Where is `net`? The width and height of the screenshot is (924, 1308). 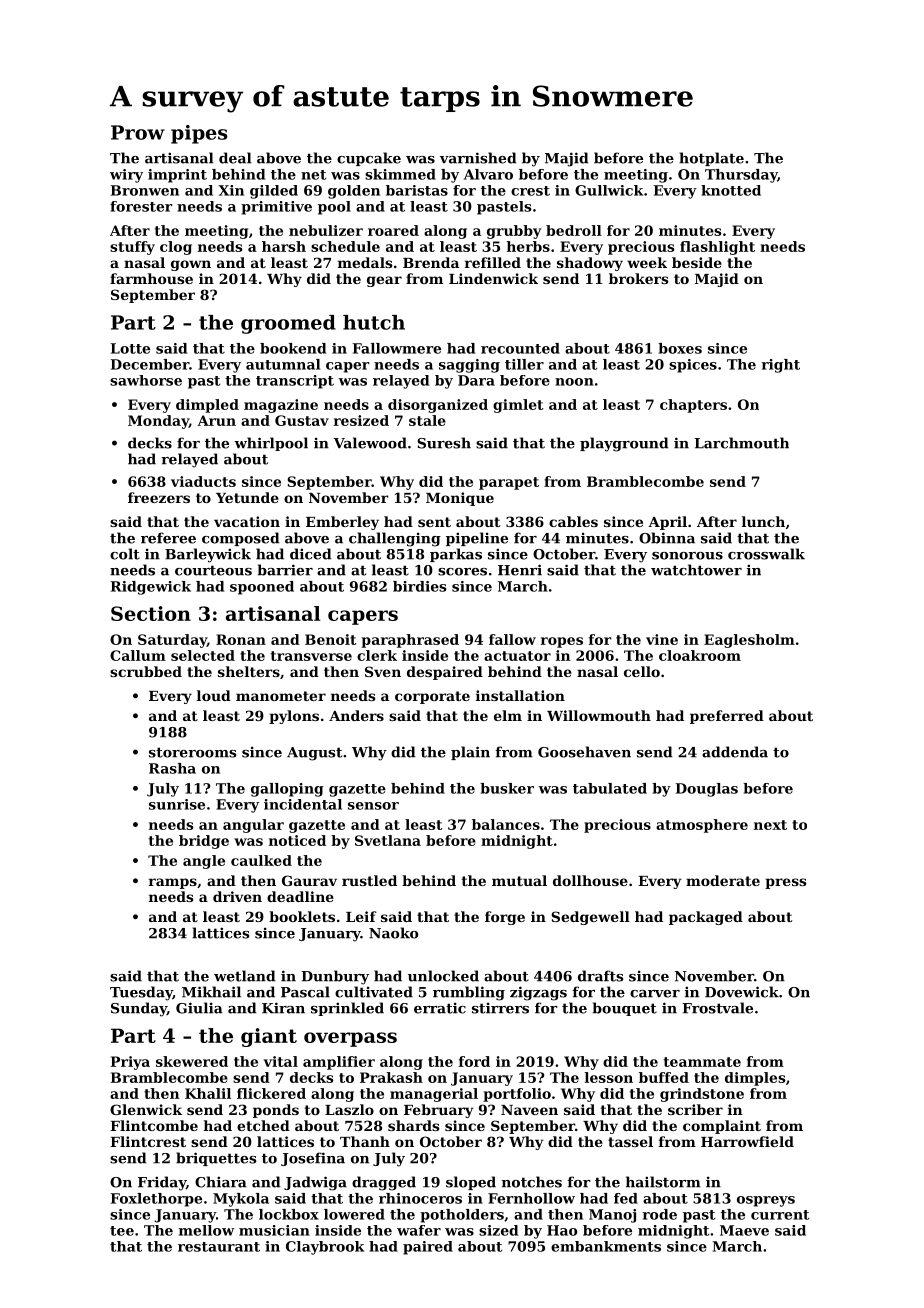 net is located at coordinates (313, 175).
